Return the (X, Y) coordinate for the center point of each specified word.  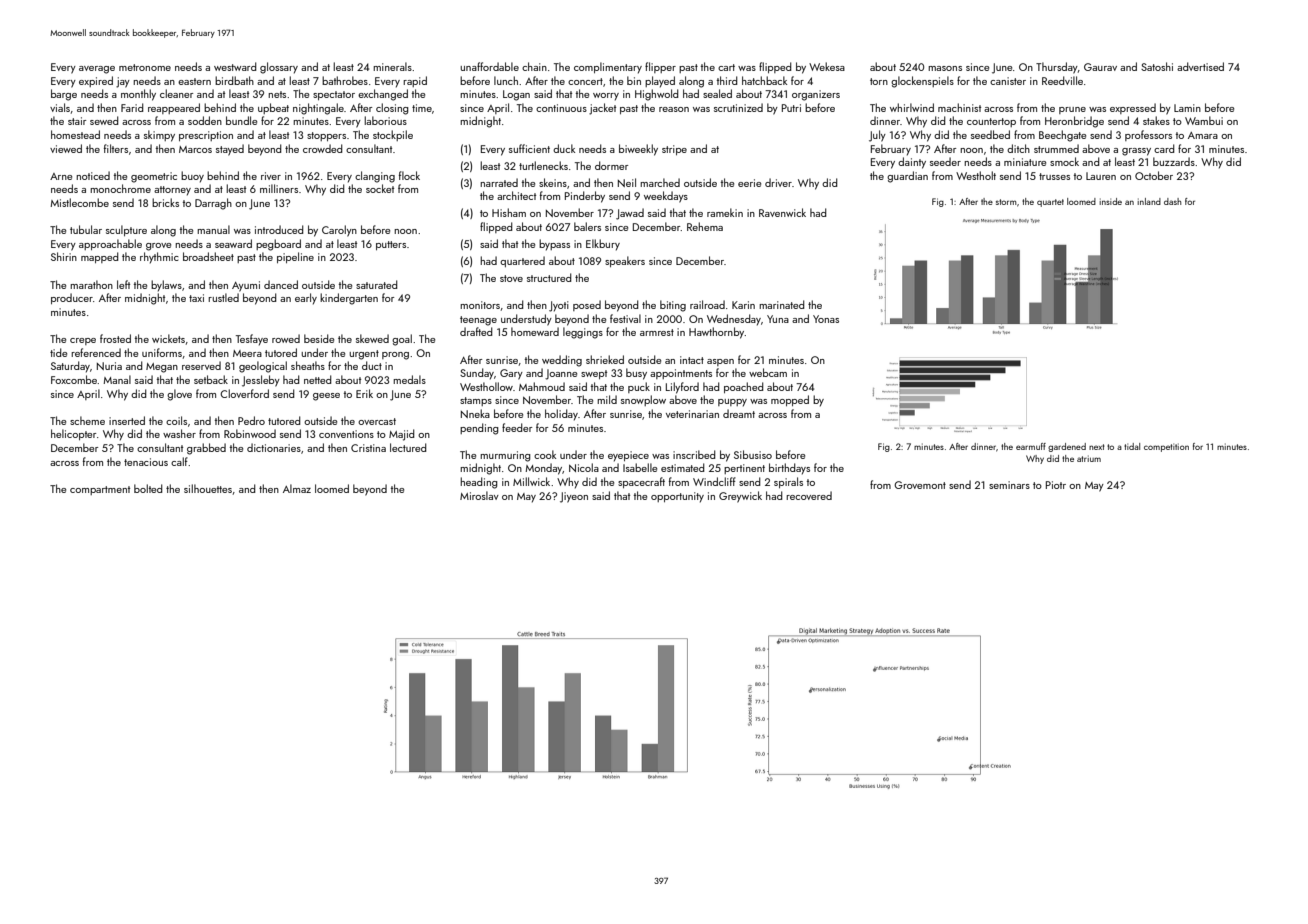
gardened (1067, 447)
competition (1166, 447)
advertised (1200, 66)
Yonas (826, 319)
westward (235, 66)
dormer (611, 165)
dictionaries (274, 447)
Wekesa (827, 66)
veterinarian (692, 414)
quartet (1050, 203)
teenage (478, 321)
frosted (115, 338)
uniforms (162, 352)
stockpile (393, 135)
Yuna (778, 319)
